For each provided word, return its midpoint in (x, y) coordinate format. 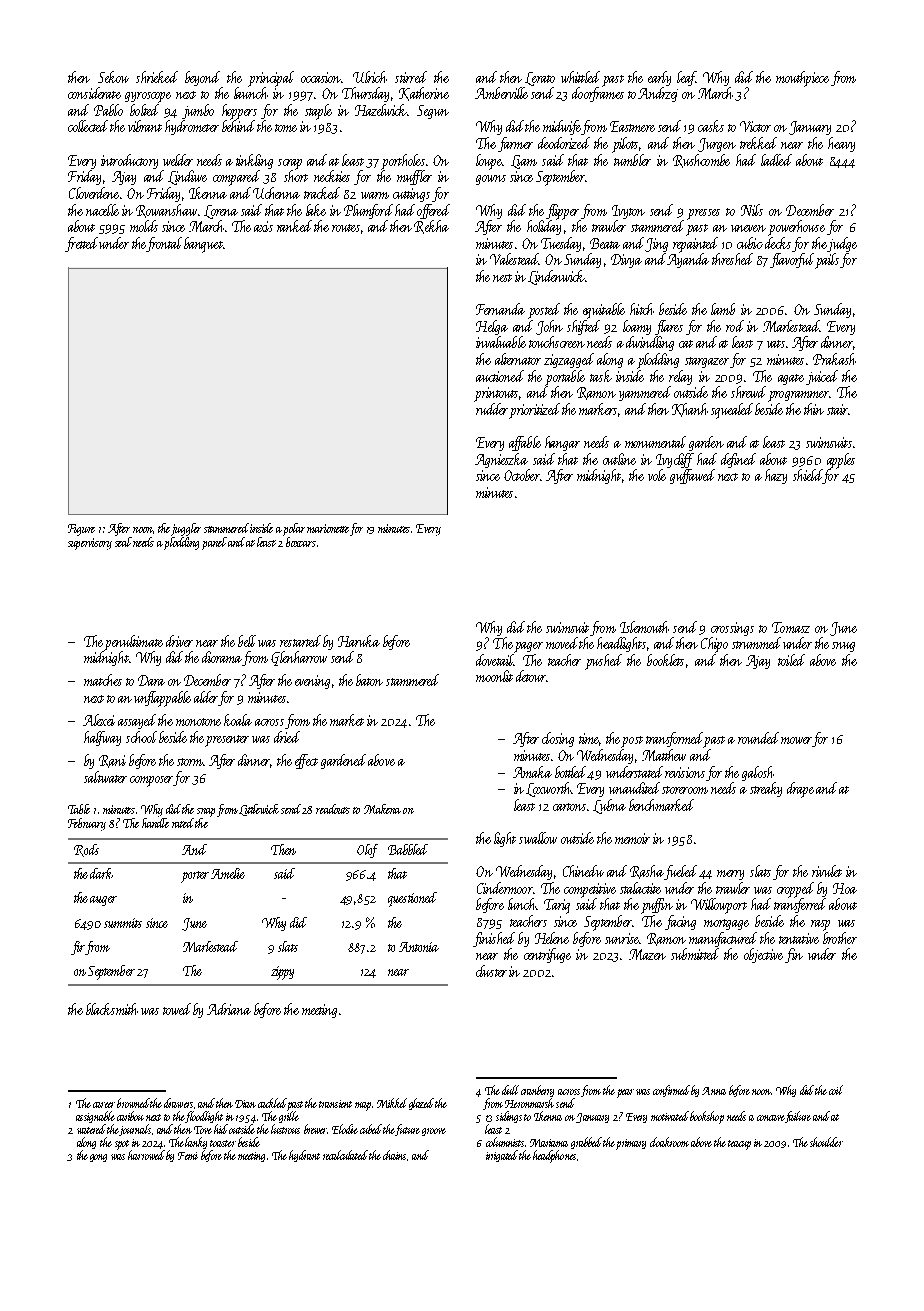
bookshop (707, 1117)
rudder (492, 409)
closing (558, 739)
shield (808, 476)
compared (236, 178)
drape (800, 790)
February (87, 824)
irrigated (502, 1156)
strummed (756, 643)
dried (287, 737)
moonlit (494, 676)
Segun (433, 112)
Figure (81, 530)
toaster (223, 1143)
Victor (755, 126)
